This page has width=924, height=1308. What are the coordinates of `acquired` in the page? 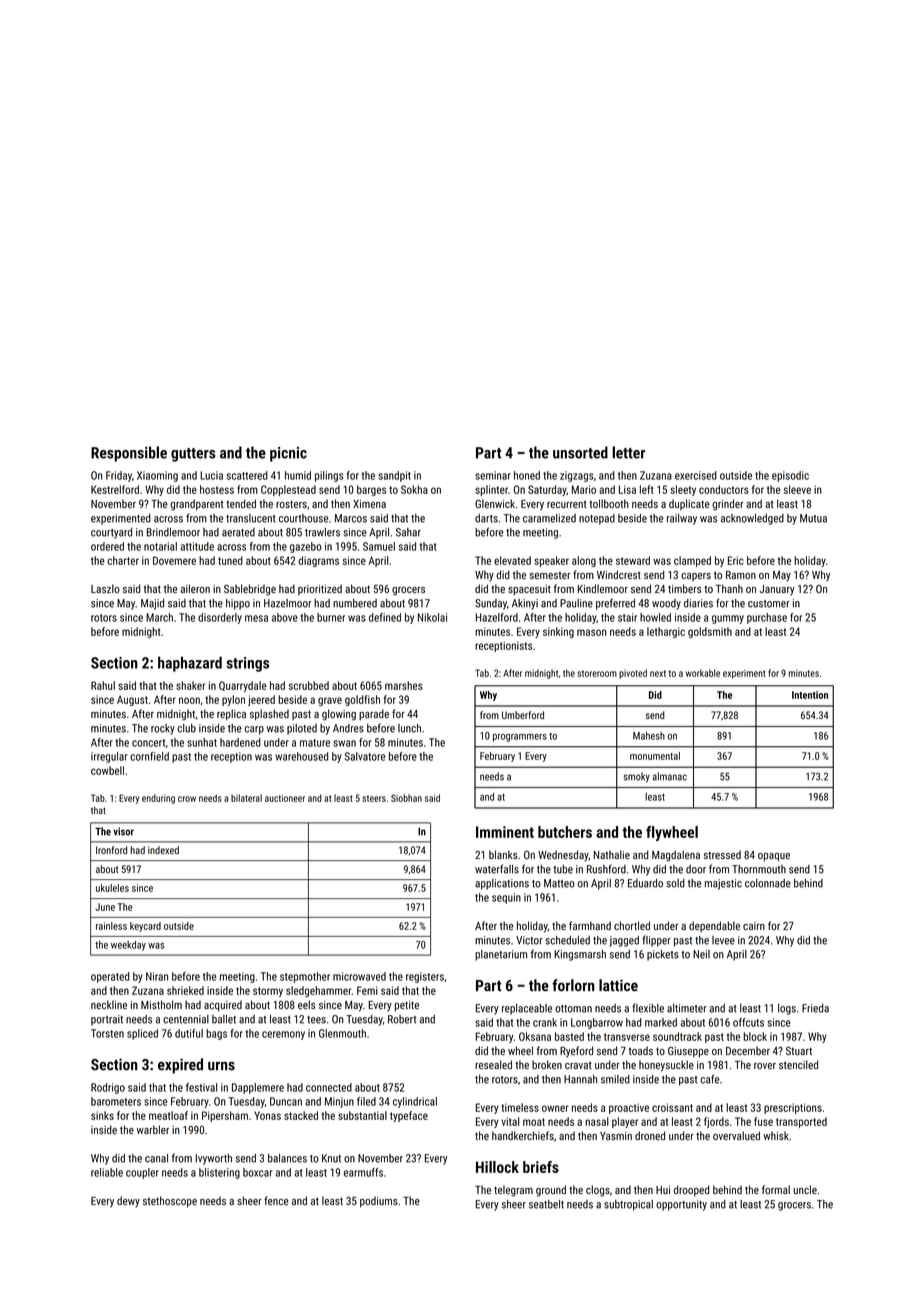 It's located at (223, 1005).
